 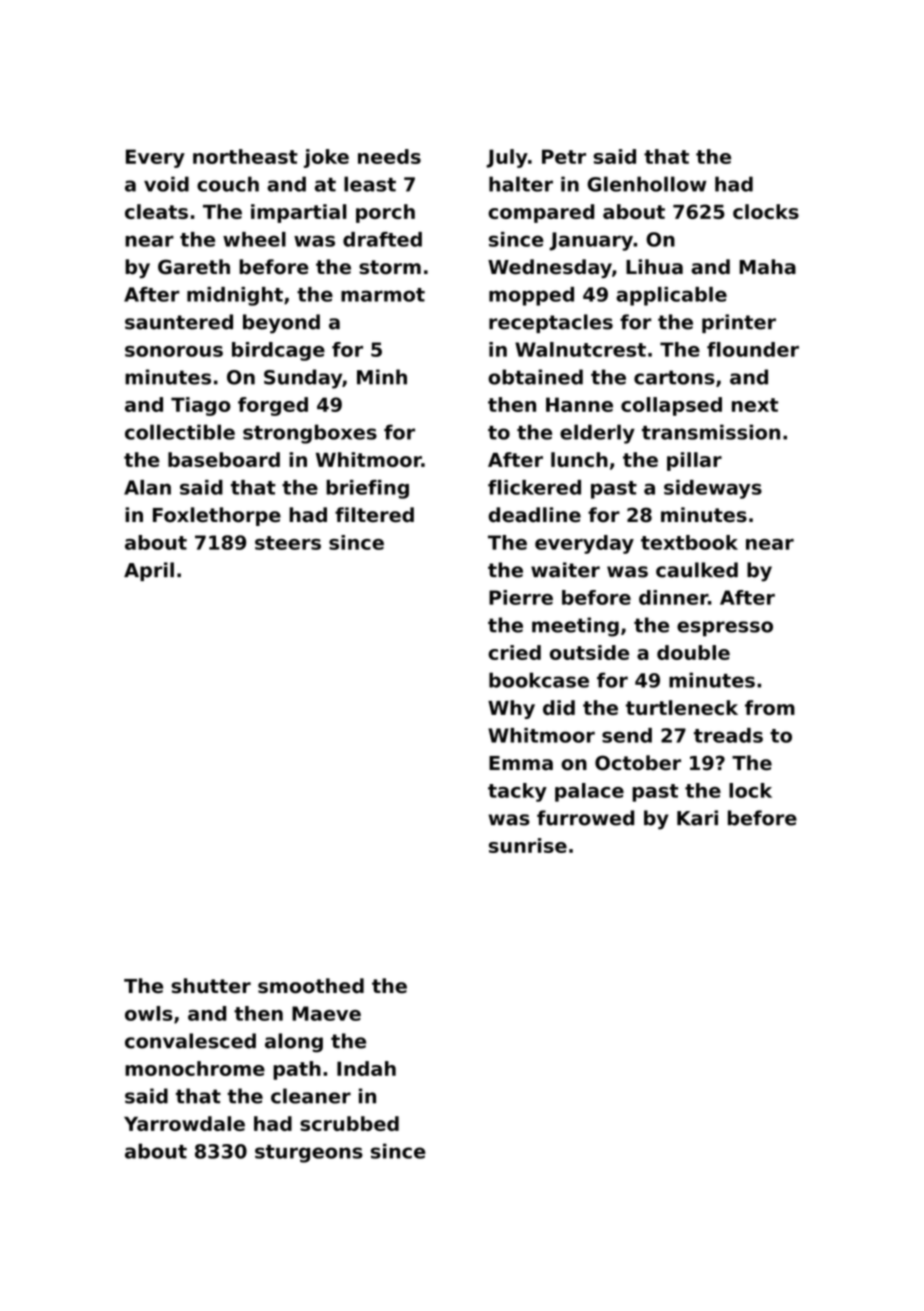 What do you see at coordinates (245, 156) in the image?
I see `northeast` at bounding box center [245, 156].
